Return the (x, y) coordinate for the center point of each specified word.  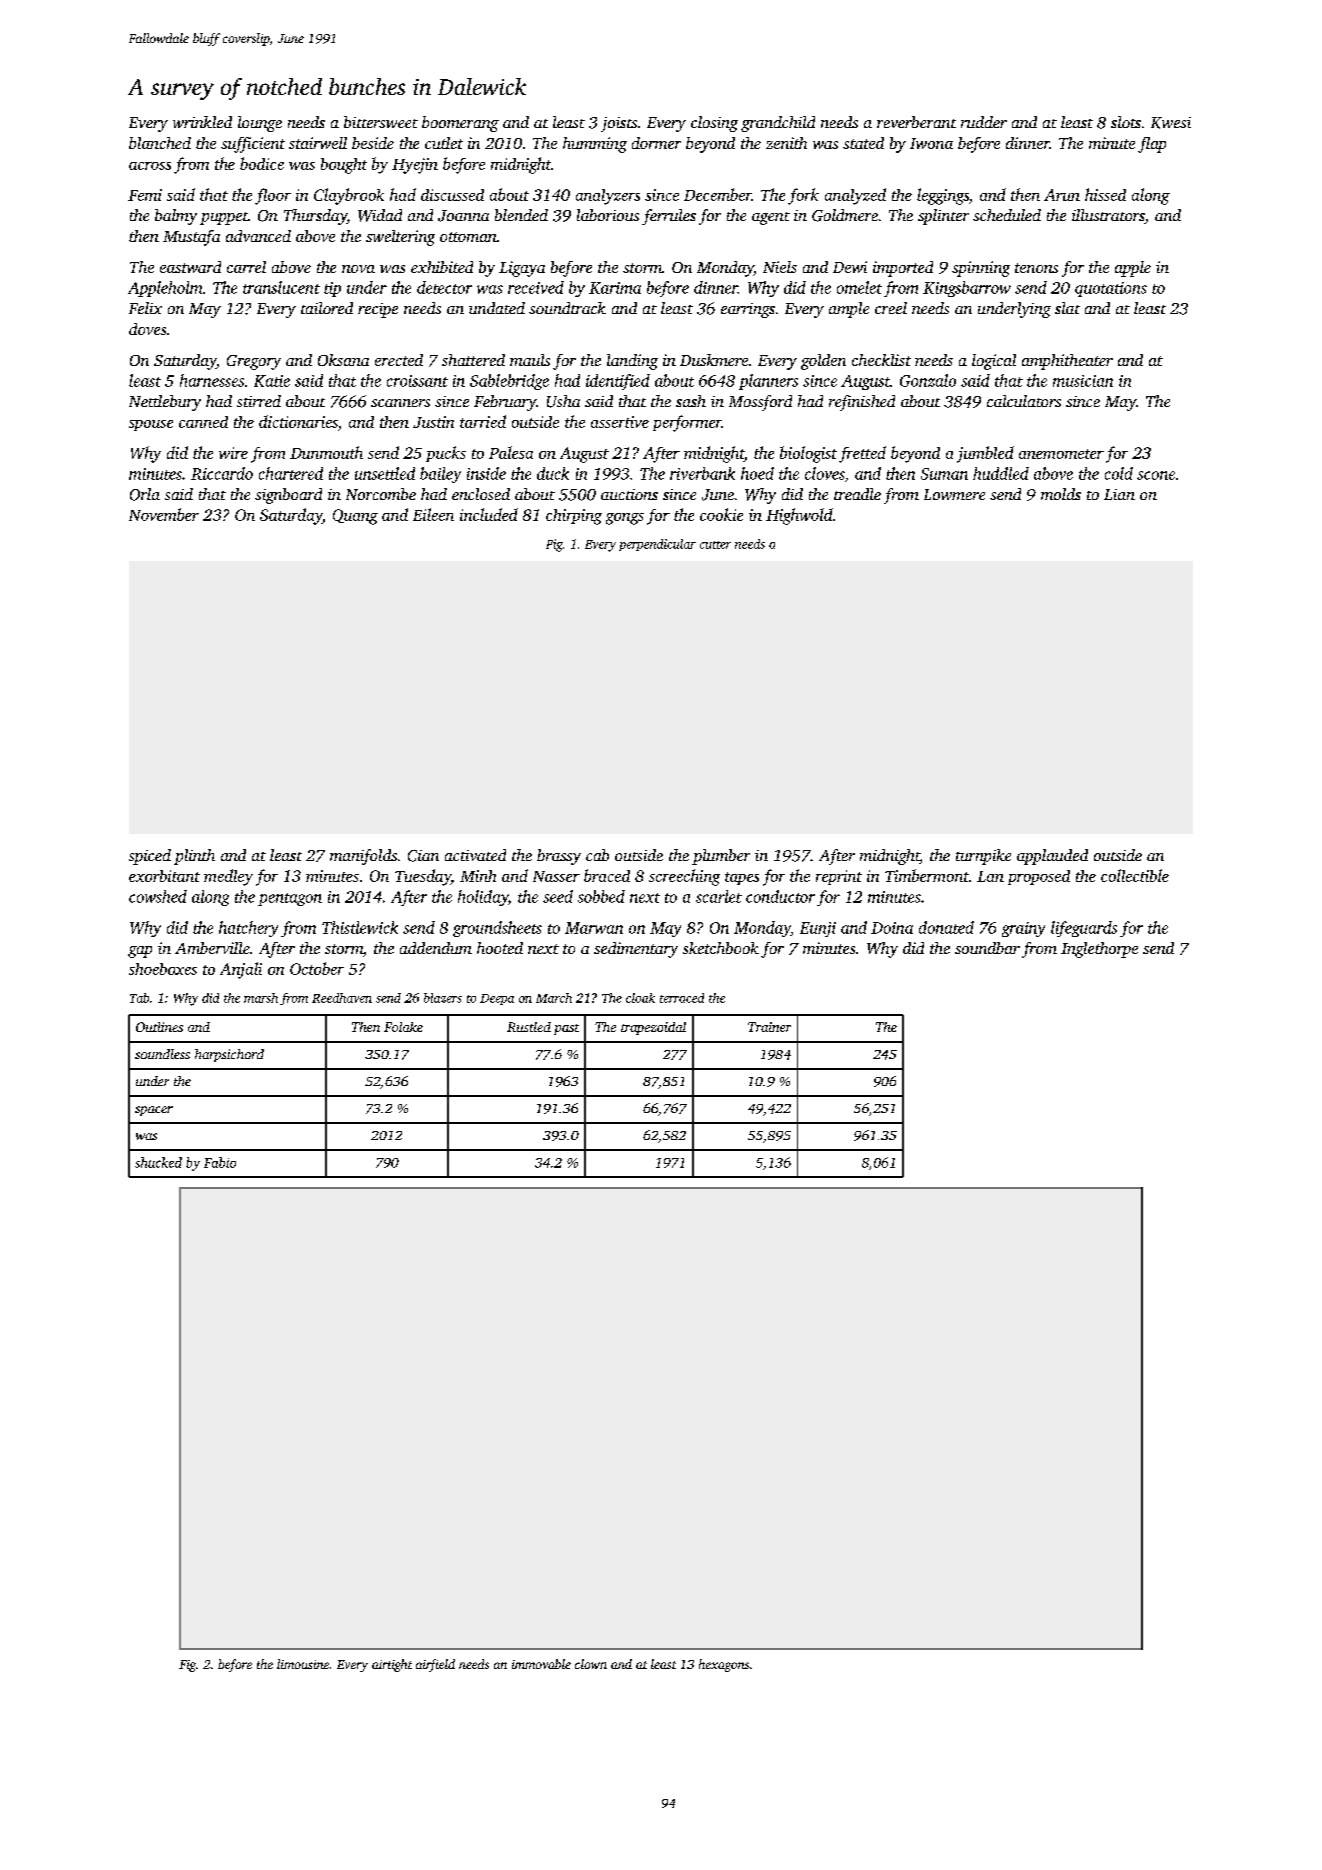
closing (714, 124)
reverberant (916, 122)
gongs (625, 519)
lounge (260, 124)
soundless (162, 1054)
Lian (1119, 494)
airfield (435, 1665)
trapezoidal (653, 1028)
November (164, 514)
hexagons (724, 1665)
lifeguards (1084, 929)
